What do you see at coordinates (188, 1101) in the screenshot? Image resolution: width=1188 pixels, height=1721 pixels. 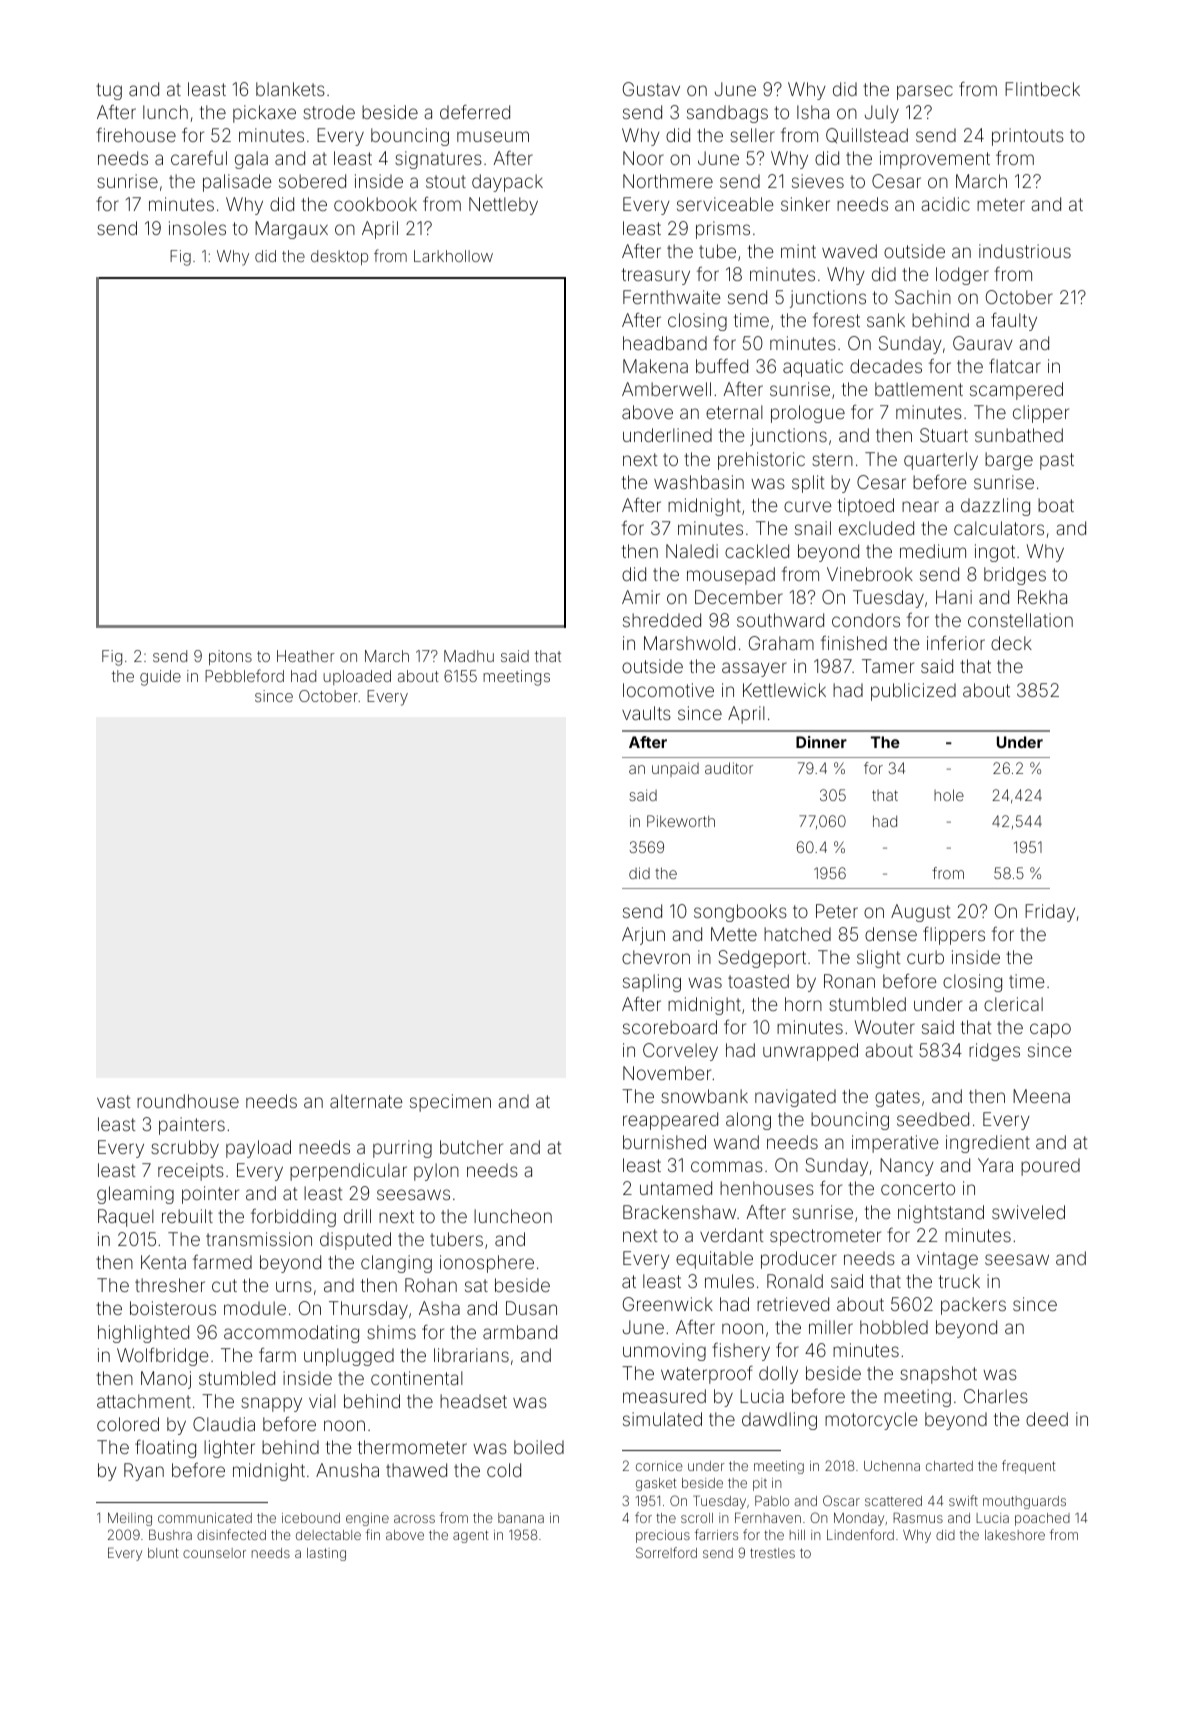 I see `roundhouse` at bounding box center [188, 1101].
